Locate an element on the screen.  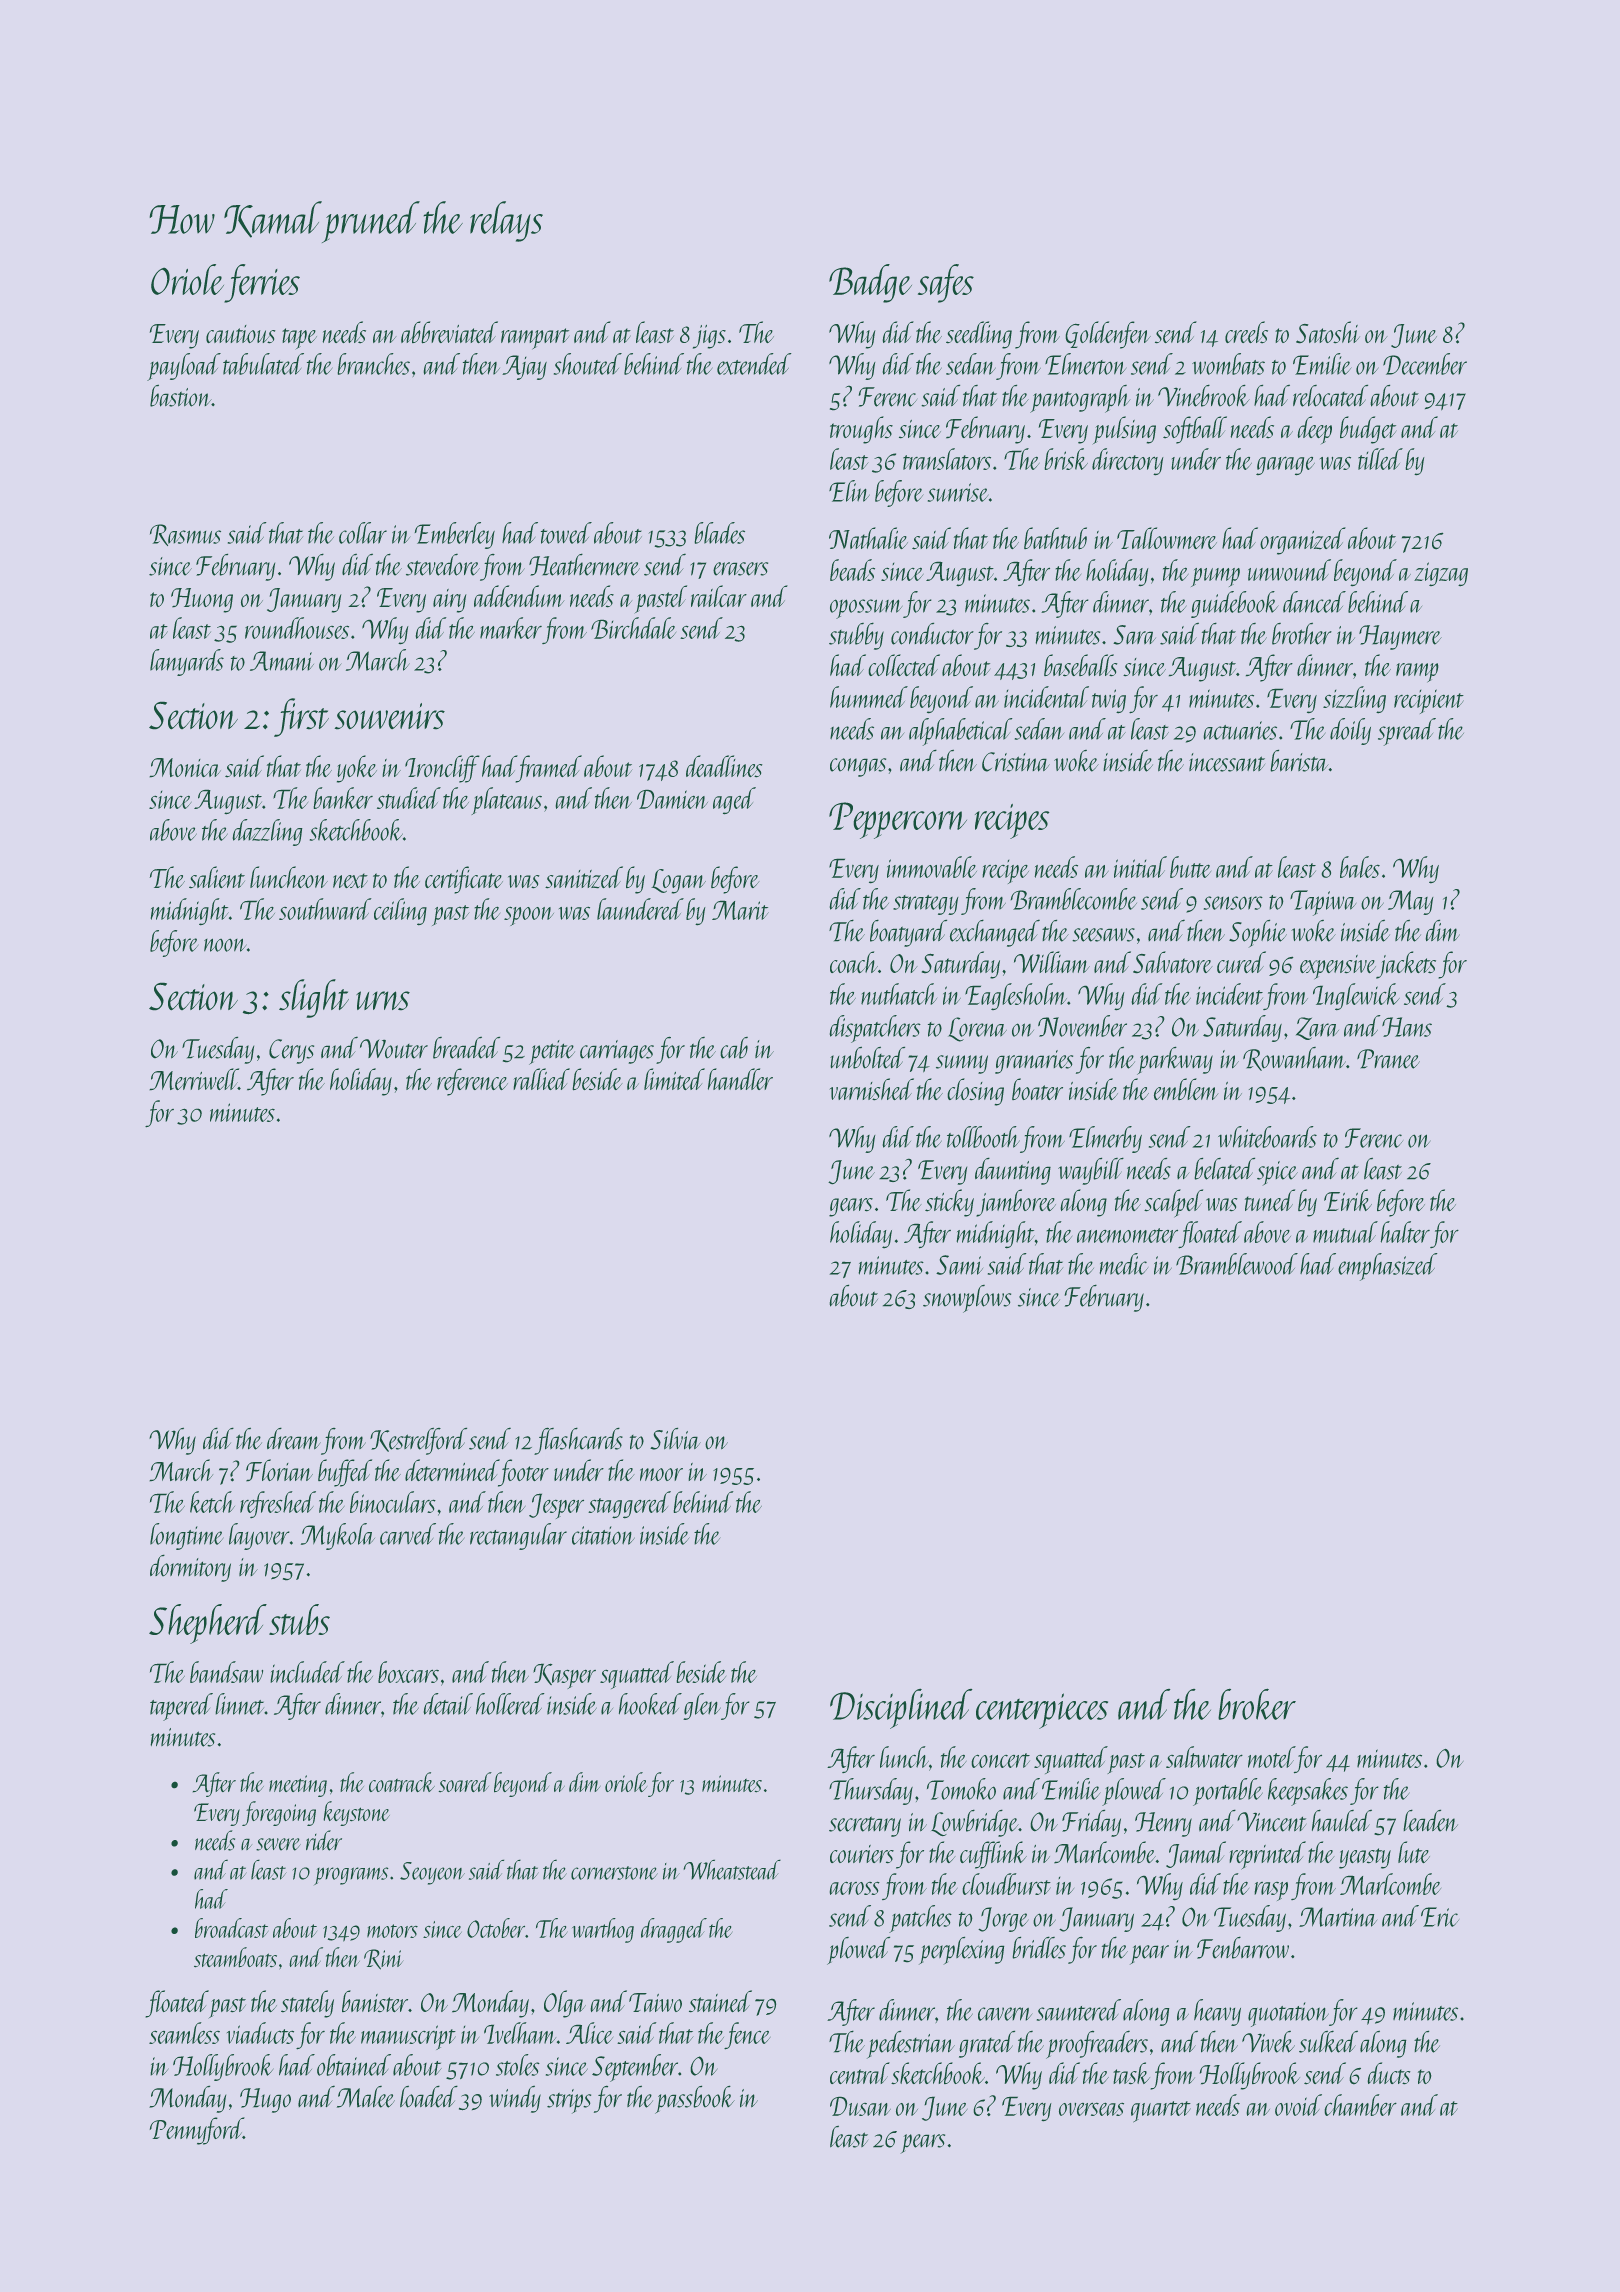
hooked is located at coordinates (650, 1704).
